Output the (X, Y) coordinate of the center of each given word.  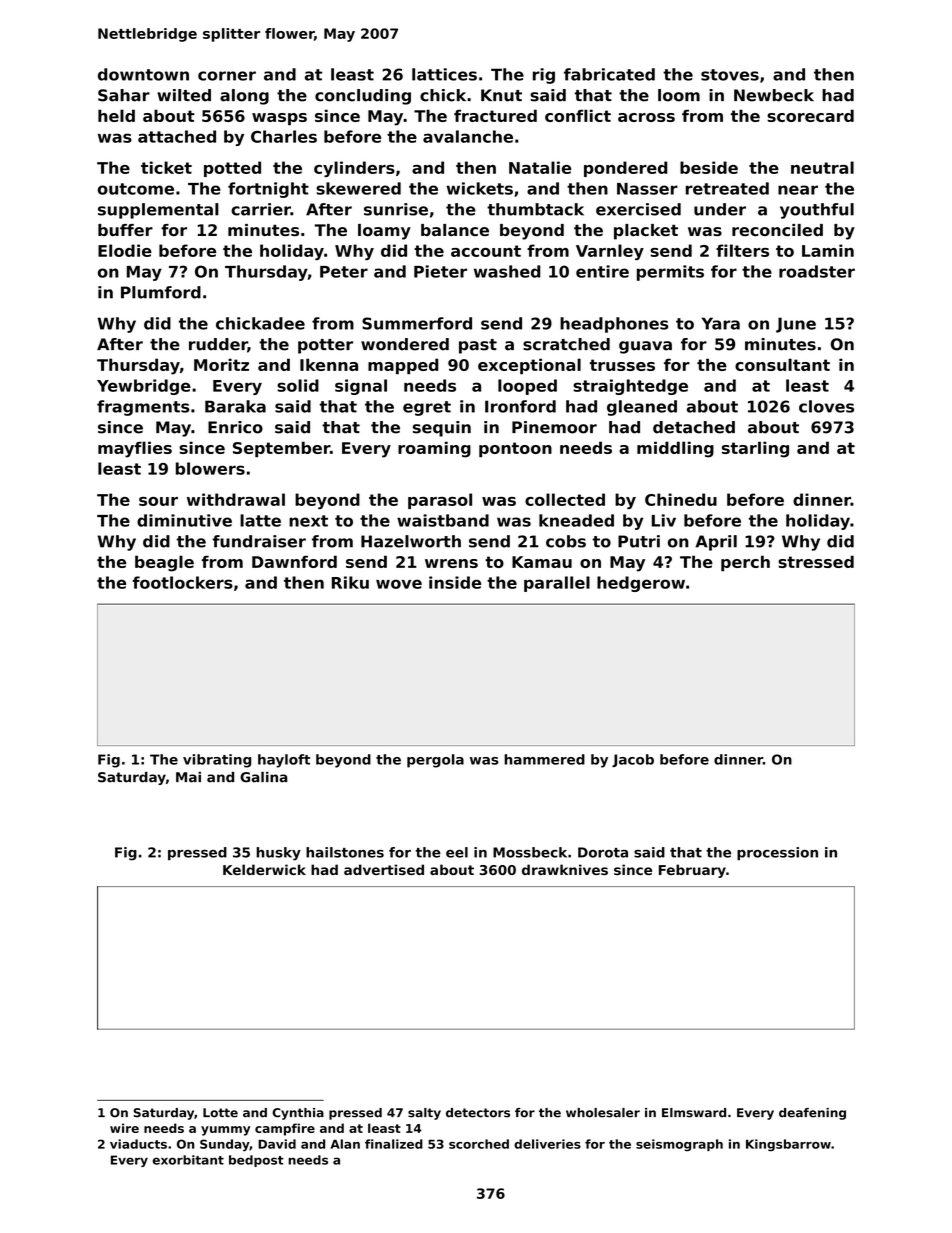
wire (124, 1128)
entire (602, 271)
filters (742, 250)
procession (777, 853)
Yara (721, 323)
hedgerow (641, 584)
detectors (478, 1113)
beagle (164, 563)
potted (232, 169)
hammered (544, 759)
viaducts (138, 1144)
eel (457, 852)
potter (325, 346)
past (478, 346)
